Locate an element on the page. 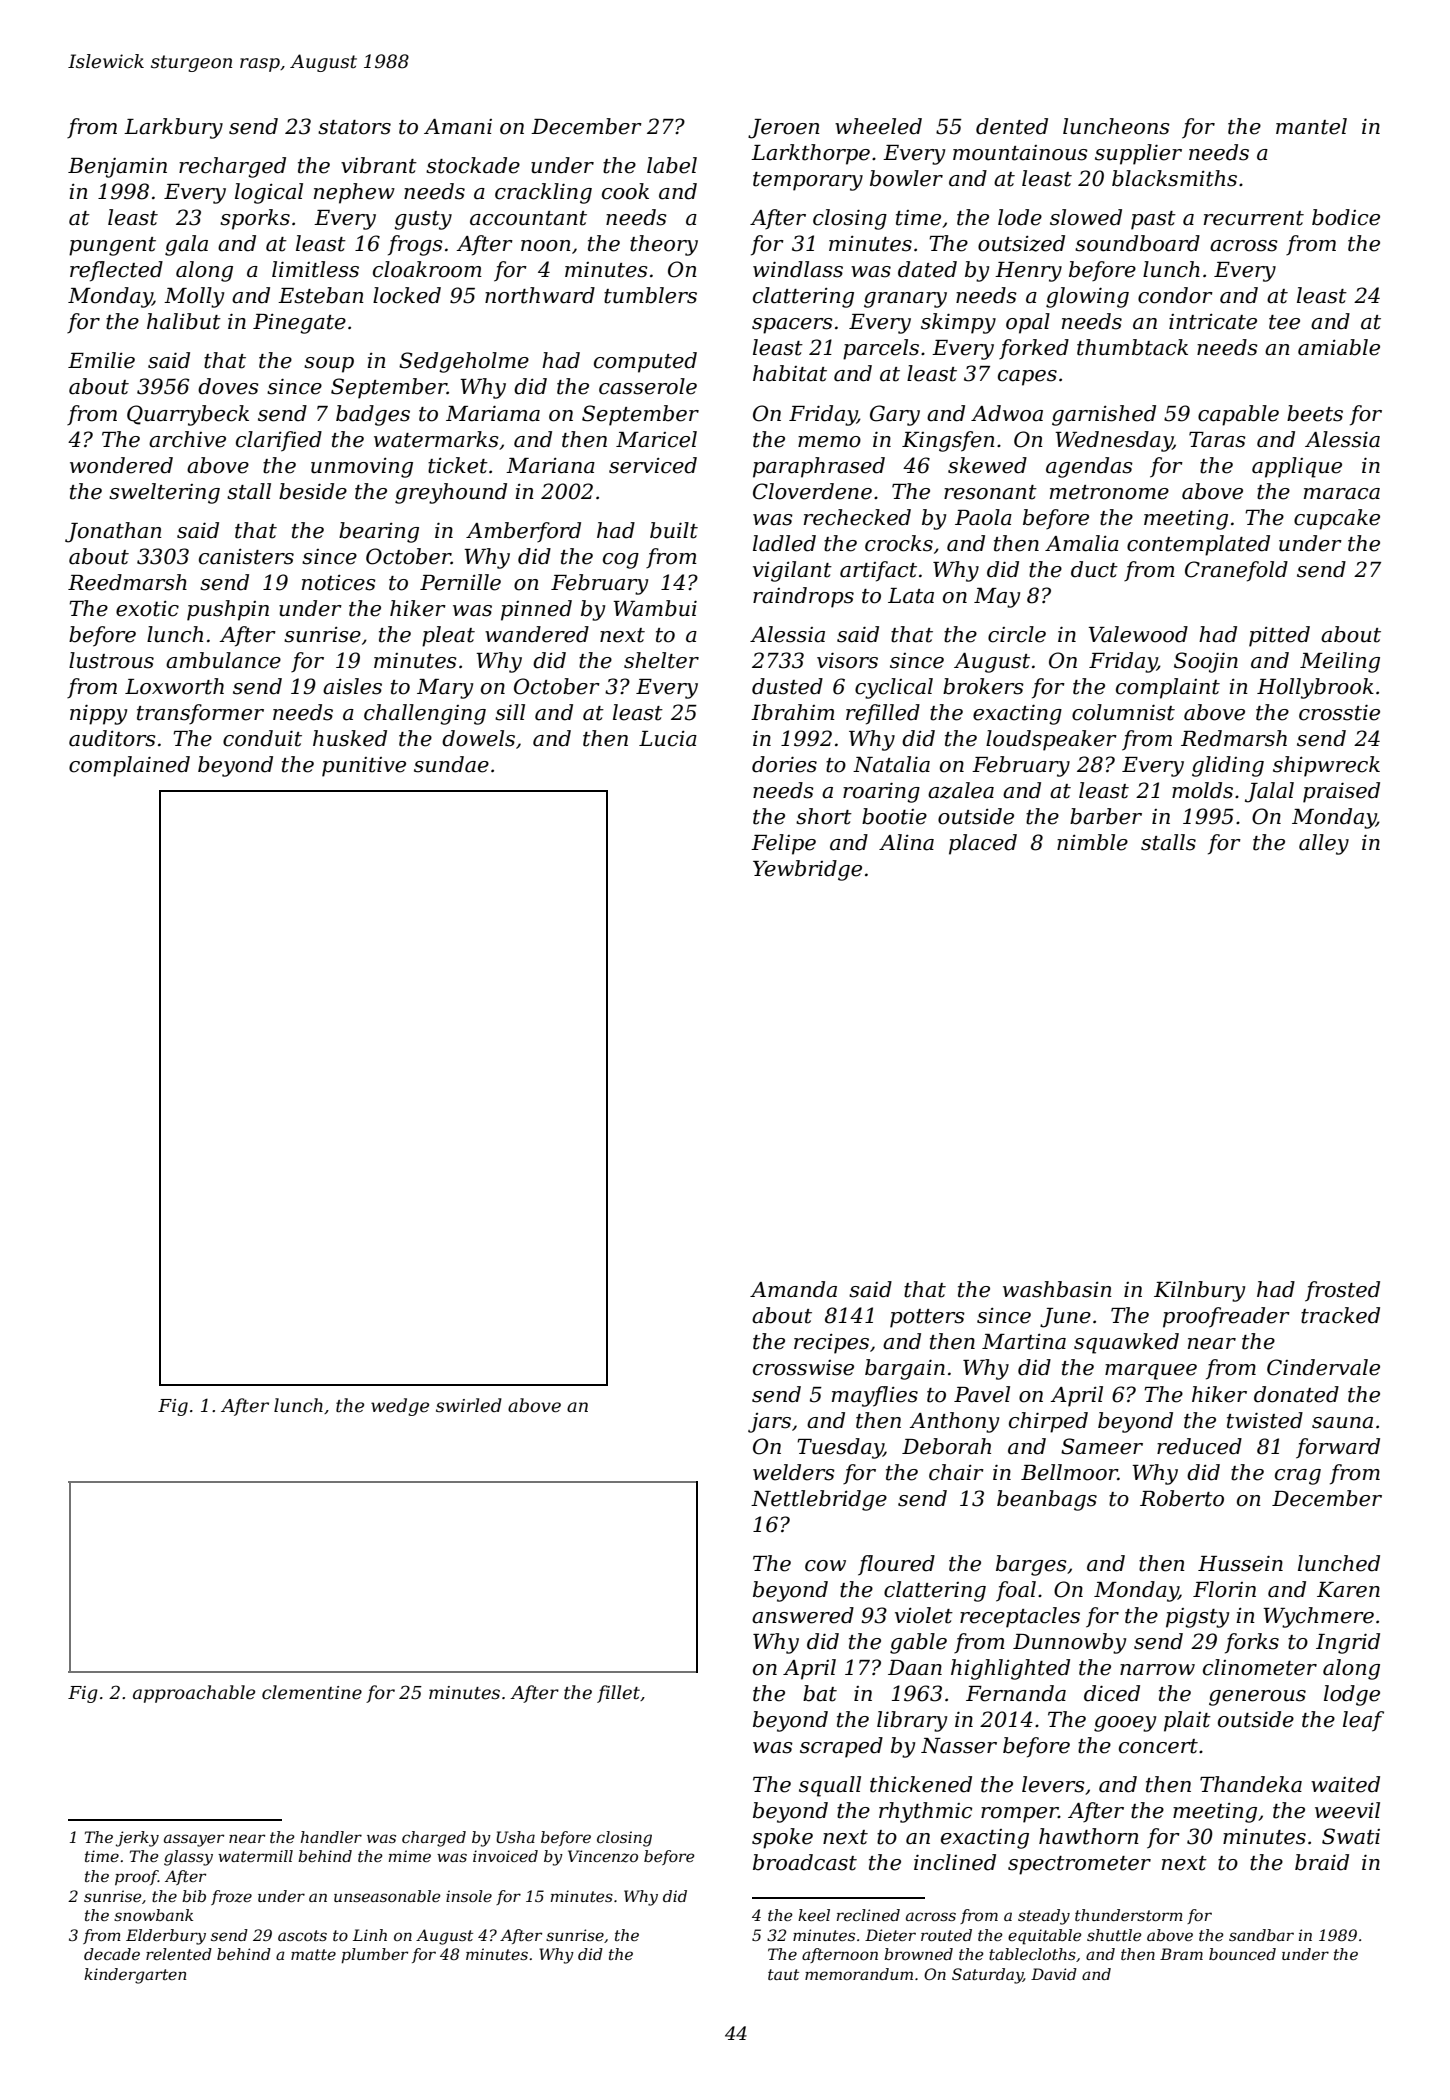  lustrous is located at coordinates (111, 660).
